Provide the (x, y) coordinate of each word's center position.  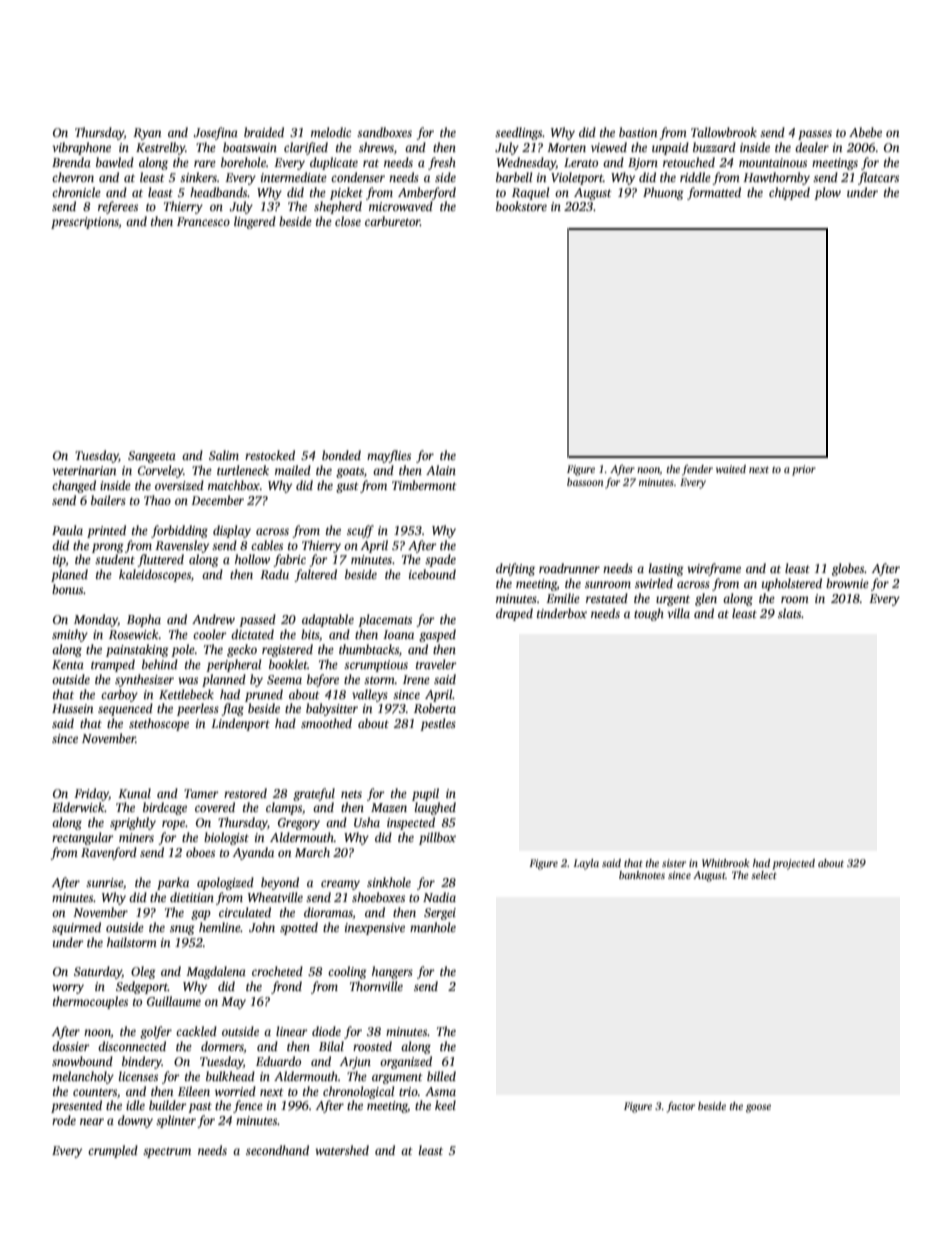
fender (697, 470)
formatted (714, 193)
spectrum (167, 1152)
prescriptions (85, 223)
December (217, 500)
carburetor (392, 221)
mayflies (389, 456)
